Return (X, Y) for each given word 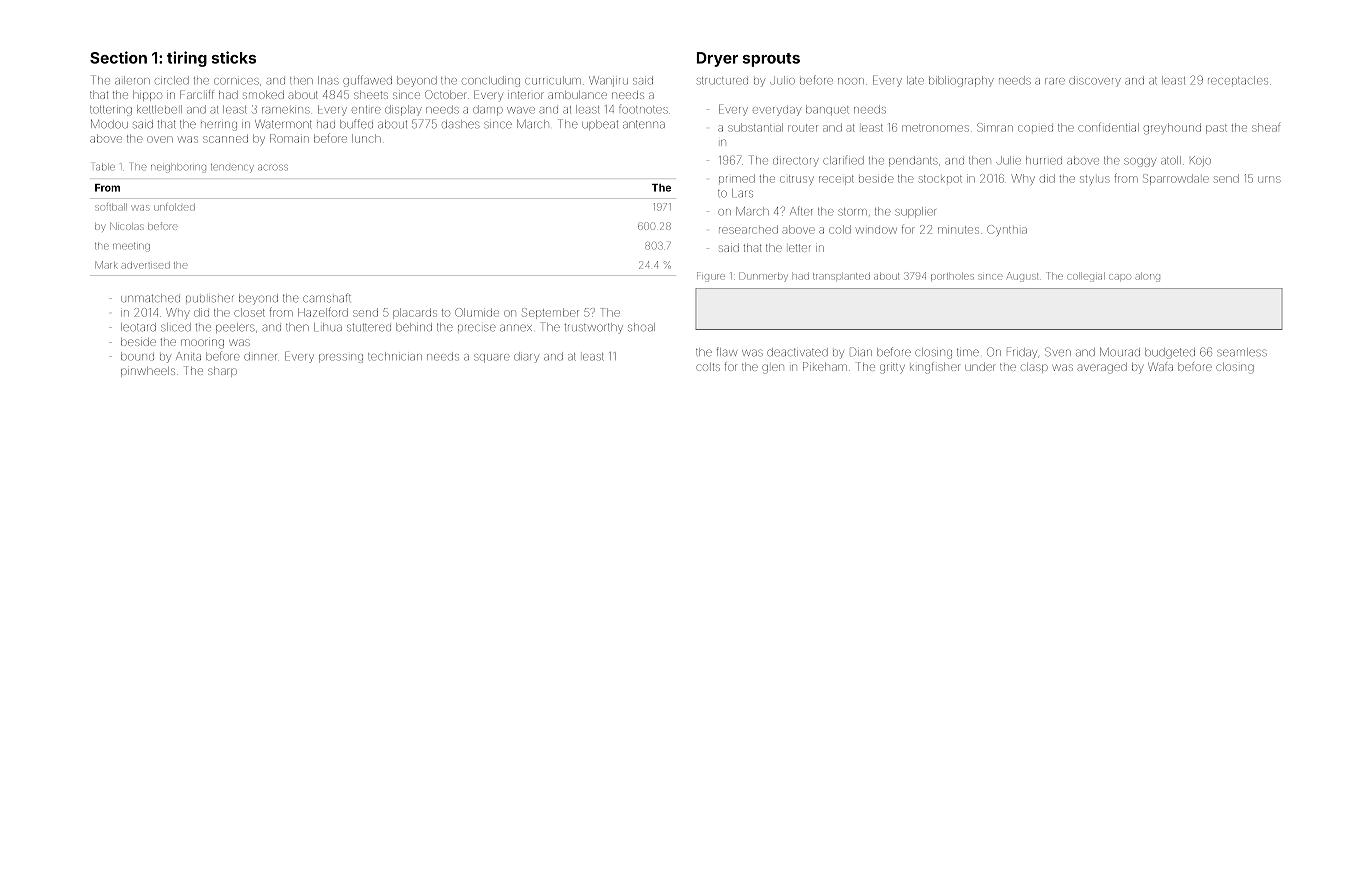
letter (800, 248)
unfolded (174, 207)
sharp (222, 372)
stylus (1095, 180)
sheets (371, 95)
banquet (827, 110)
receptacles (1238, 80)
